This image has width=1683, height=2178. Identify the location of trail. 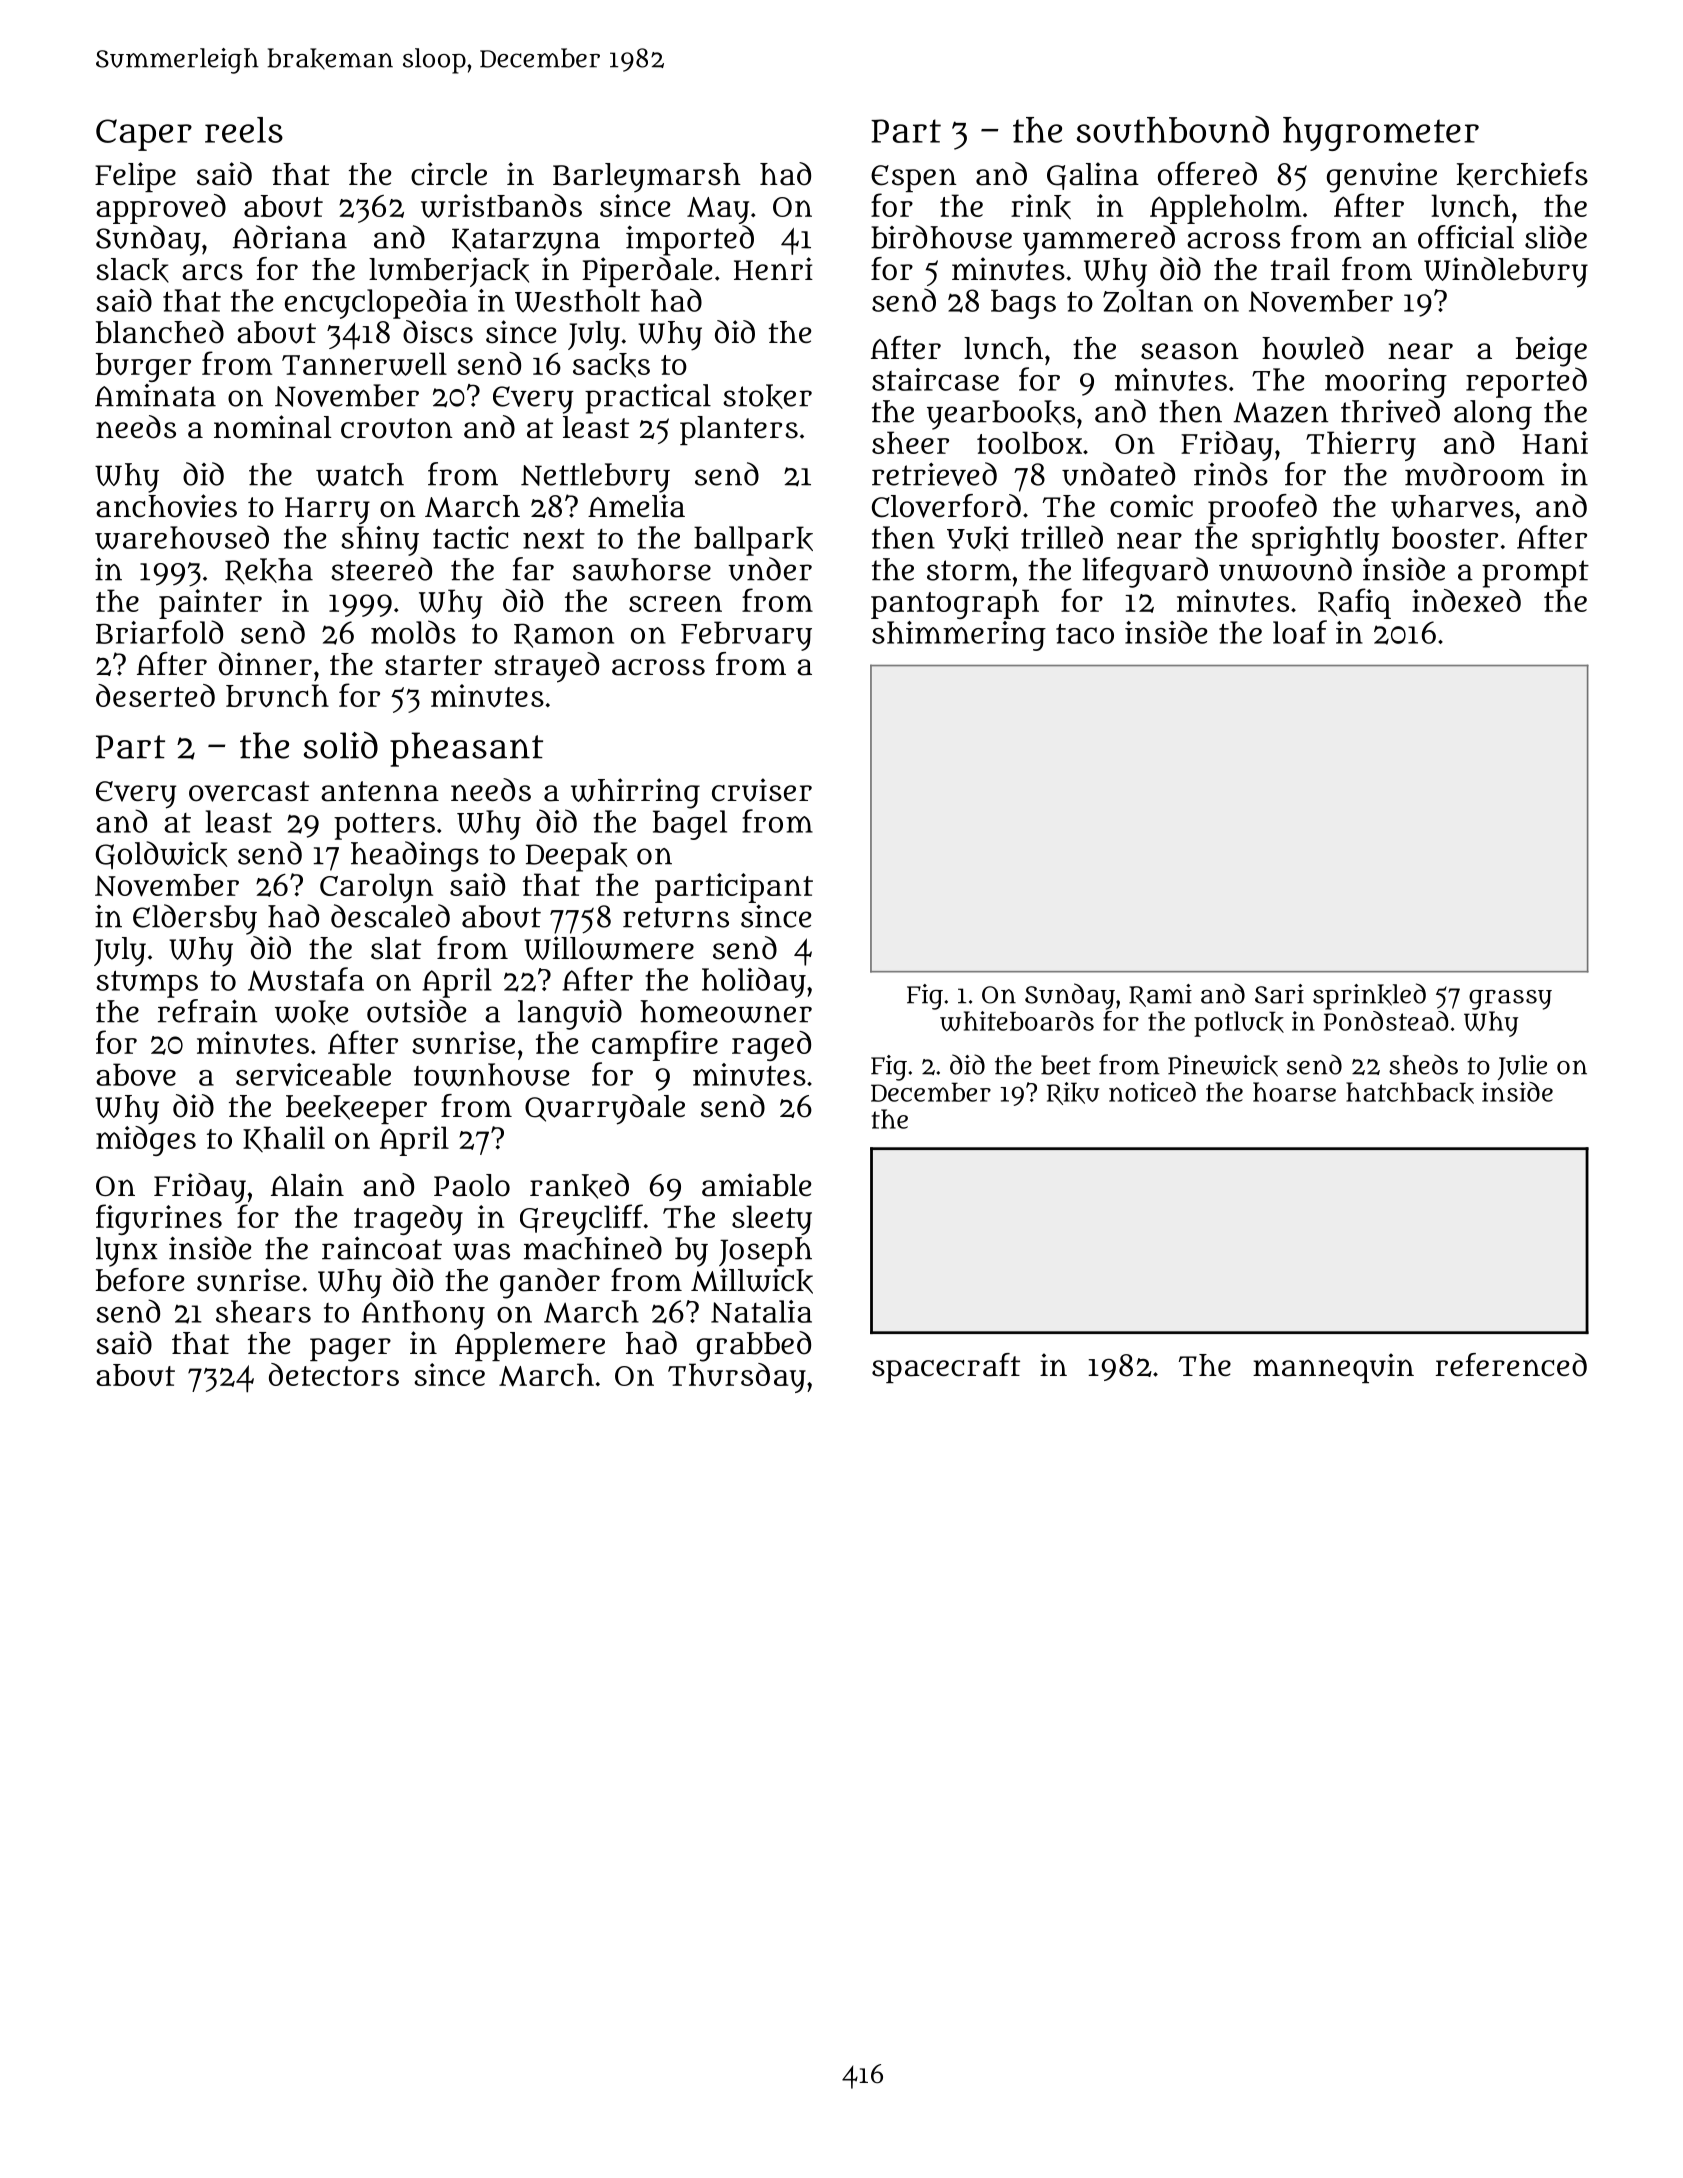
(1300, 269).
